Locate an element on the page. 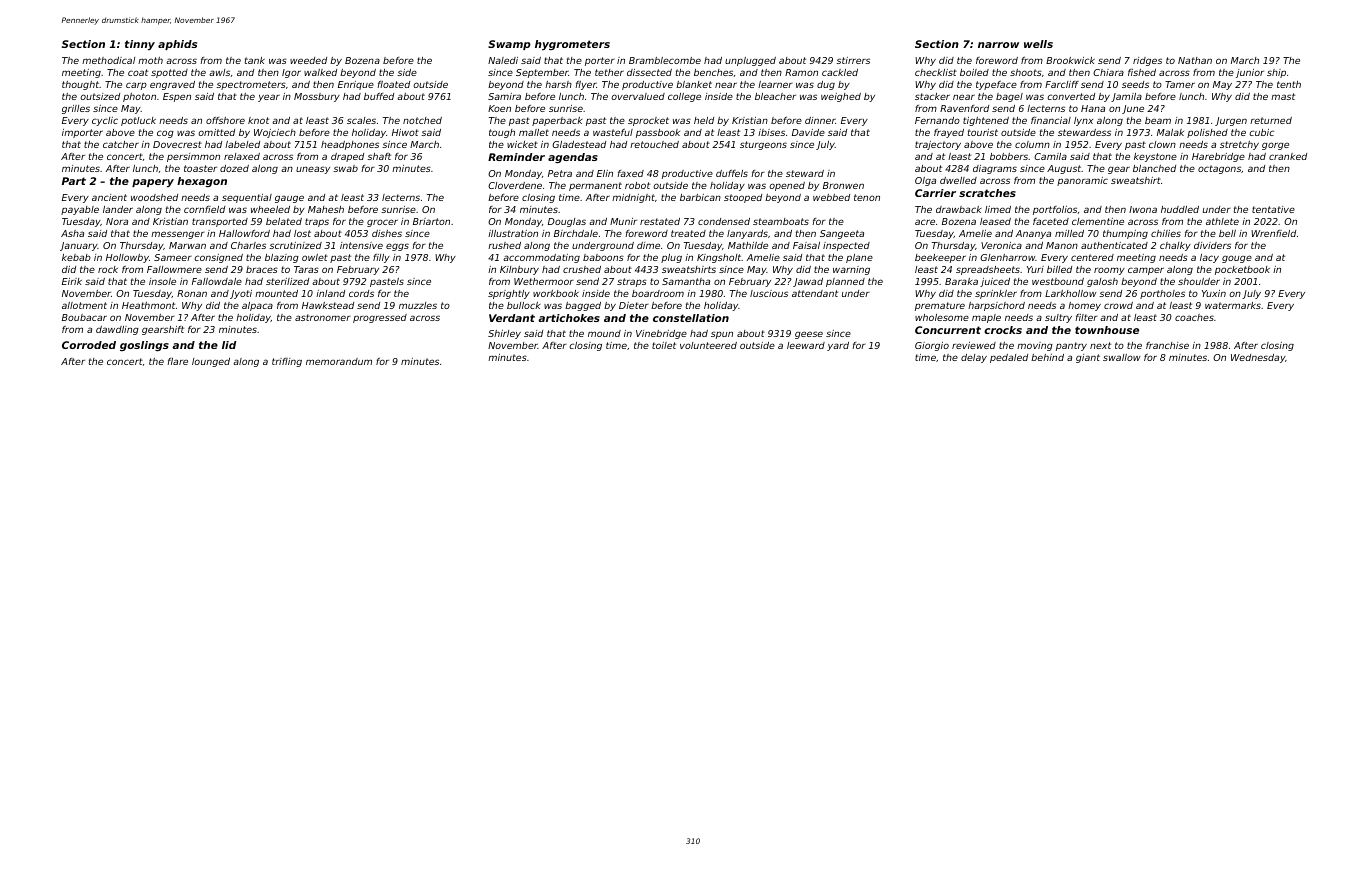  shoots is located at coordinates (1026, 72).
